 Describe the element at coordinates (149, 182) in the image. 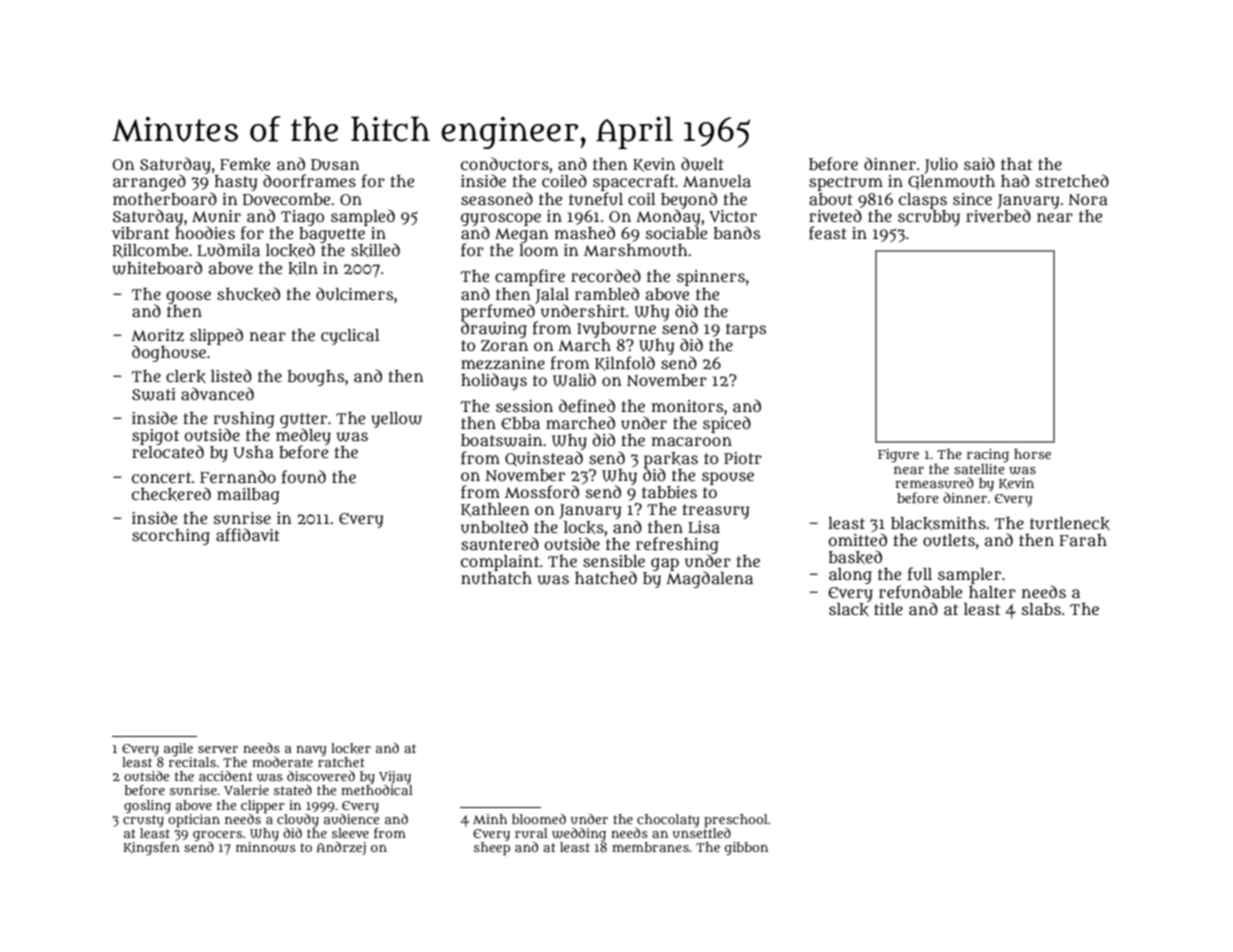

I see `arranged` at that location.
